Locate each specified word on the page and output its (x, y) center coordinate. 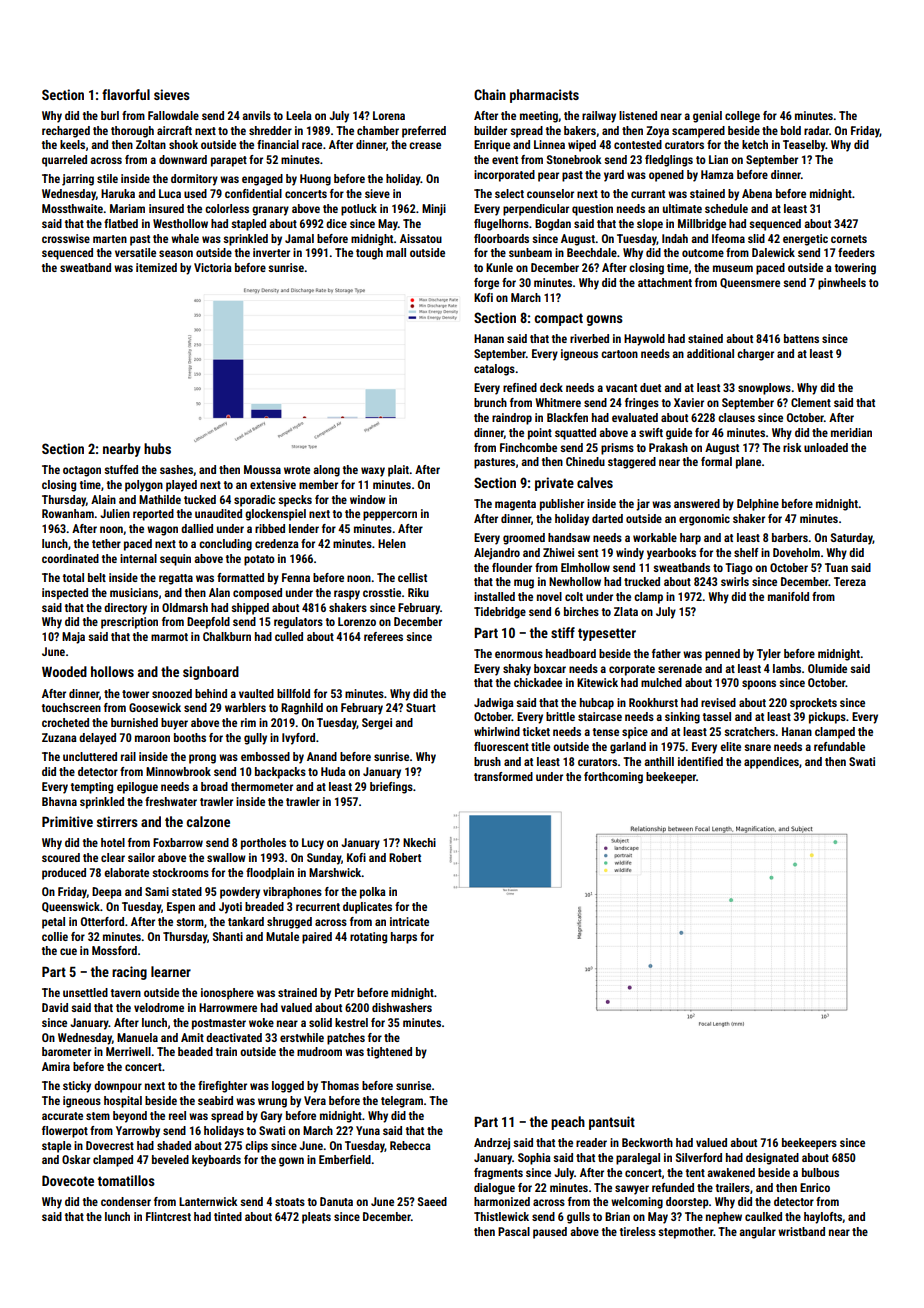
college (742, 117)
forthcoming (613, 778)
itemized (156, 267)
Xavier (689, 402)
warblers (245, 707)
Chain (490, 94)
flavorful (126, 94)
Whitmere (558, 402)
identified (700, 761)
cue (68, 951)
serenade (680, 668)
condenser (126, 1201)
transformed (503, 776)
